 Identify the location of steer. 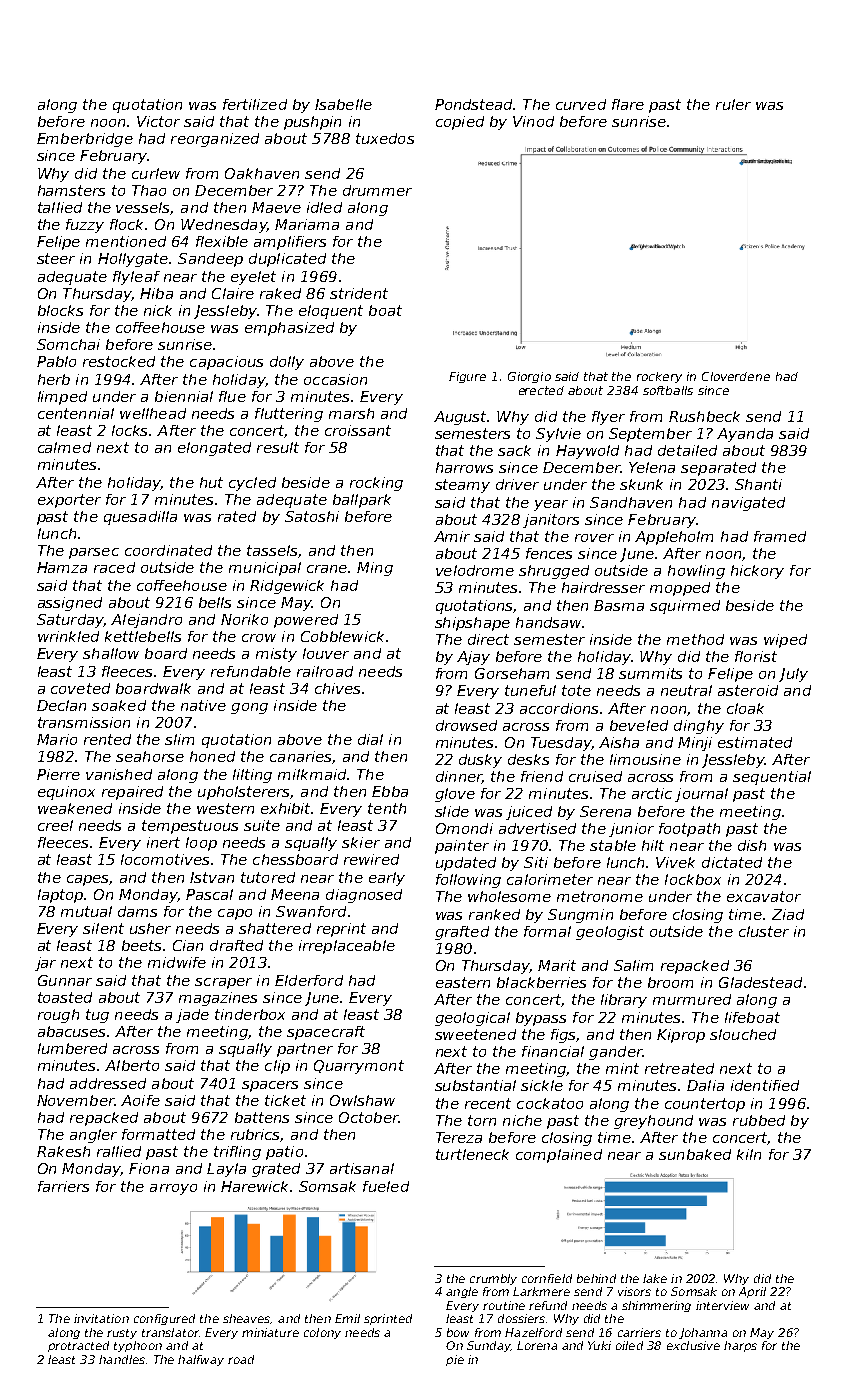
(56, 258).
